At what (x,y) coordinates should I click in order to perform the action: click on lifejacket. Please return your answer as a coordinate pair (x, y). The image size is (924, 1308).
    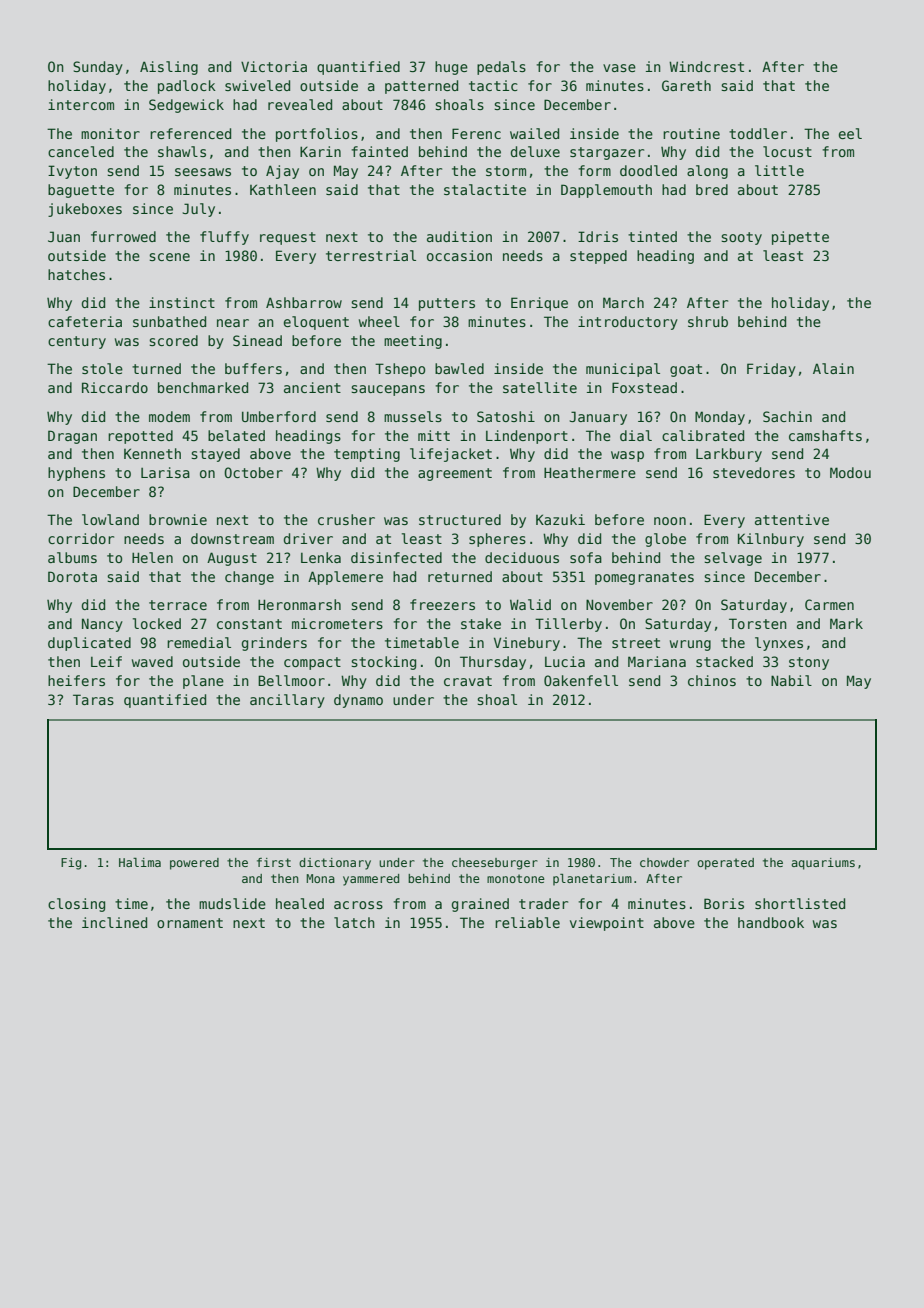
    Looking at the image, I should click on (451, 455).
